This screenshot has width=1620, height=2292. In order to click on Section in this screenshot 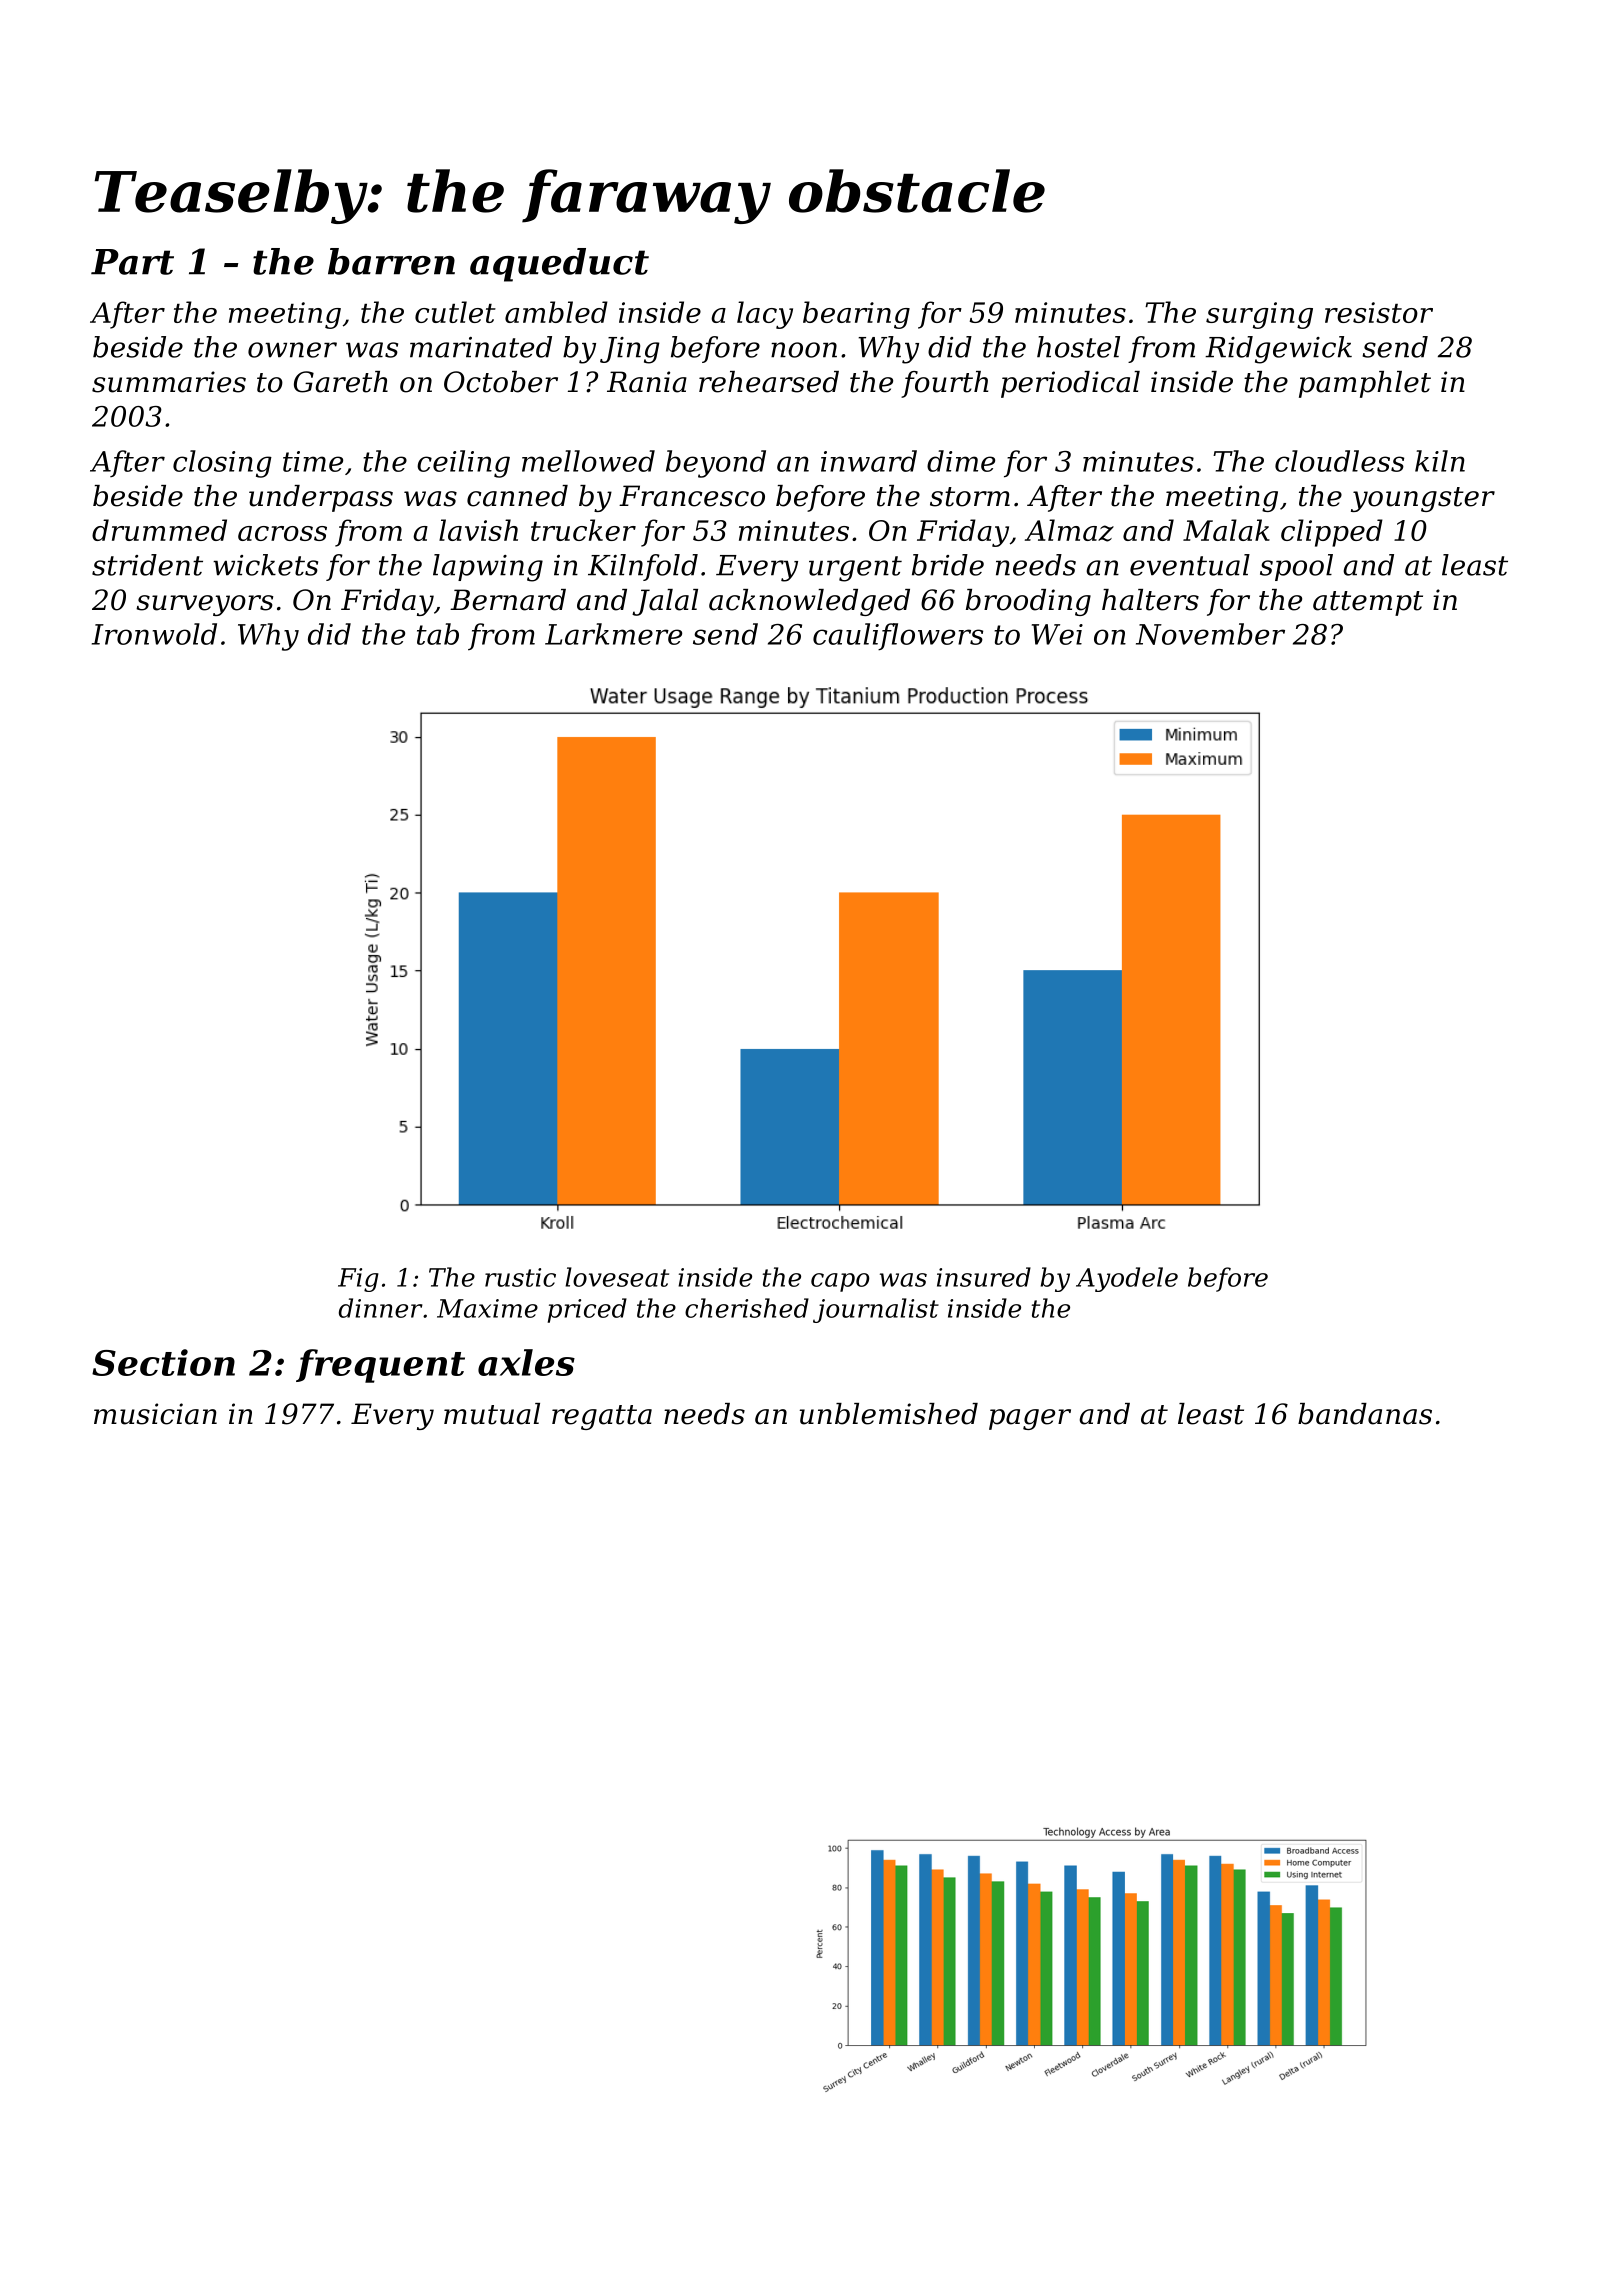, I will do `click(163, 1362)`.
